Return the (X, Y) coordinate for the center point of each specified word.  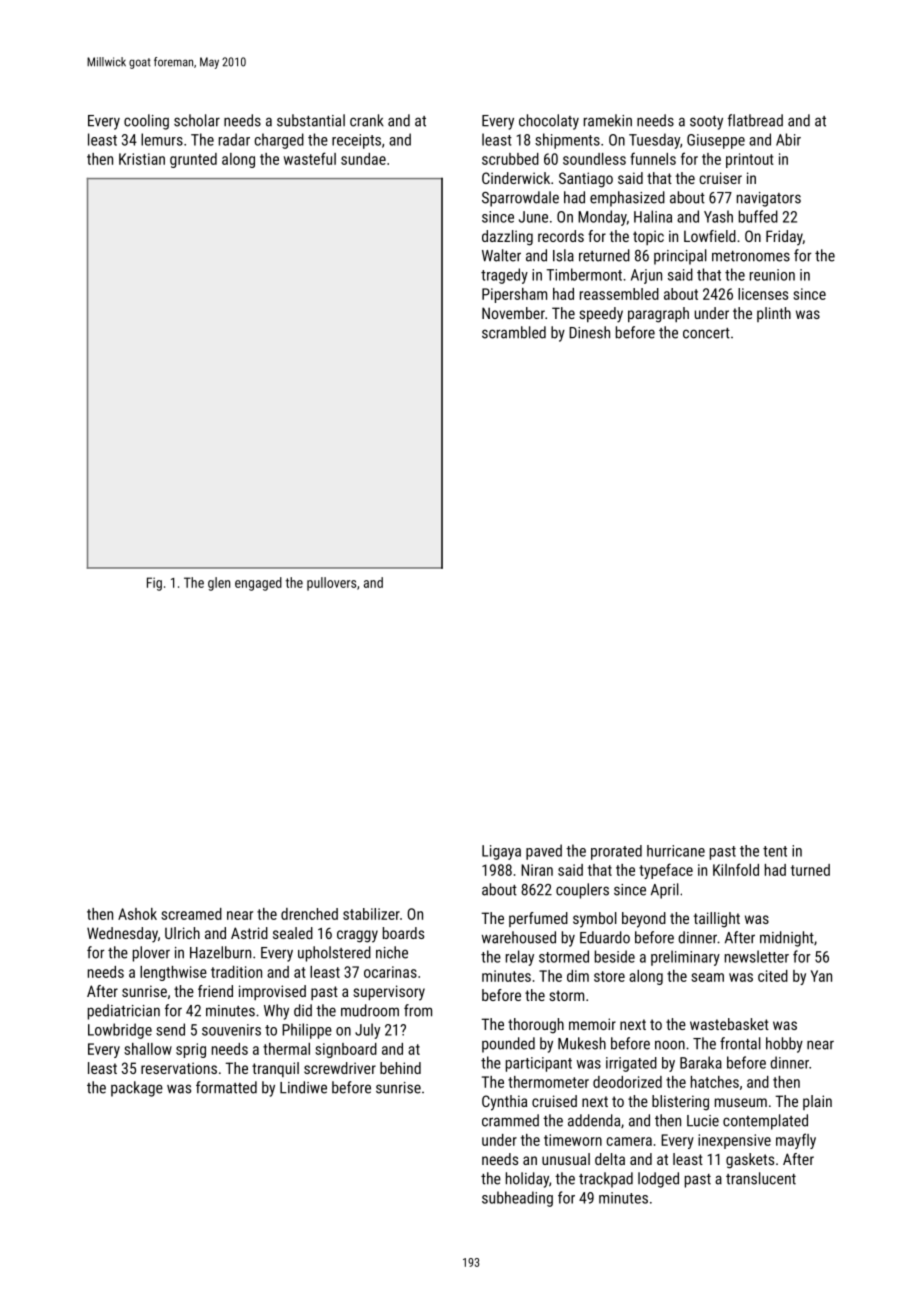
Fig (154, 584)
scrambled (514, 332)
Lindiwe (303, 1087)
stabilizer (371, 914)
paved (544, 852)
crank (367, 120)
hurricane (676, 851)
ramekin (608, 120)
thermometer (548, 1082)
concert (706, 333)
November (513, 313)
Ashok (137, 914)
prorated (616, 852)
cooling (146, 122)
